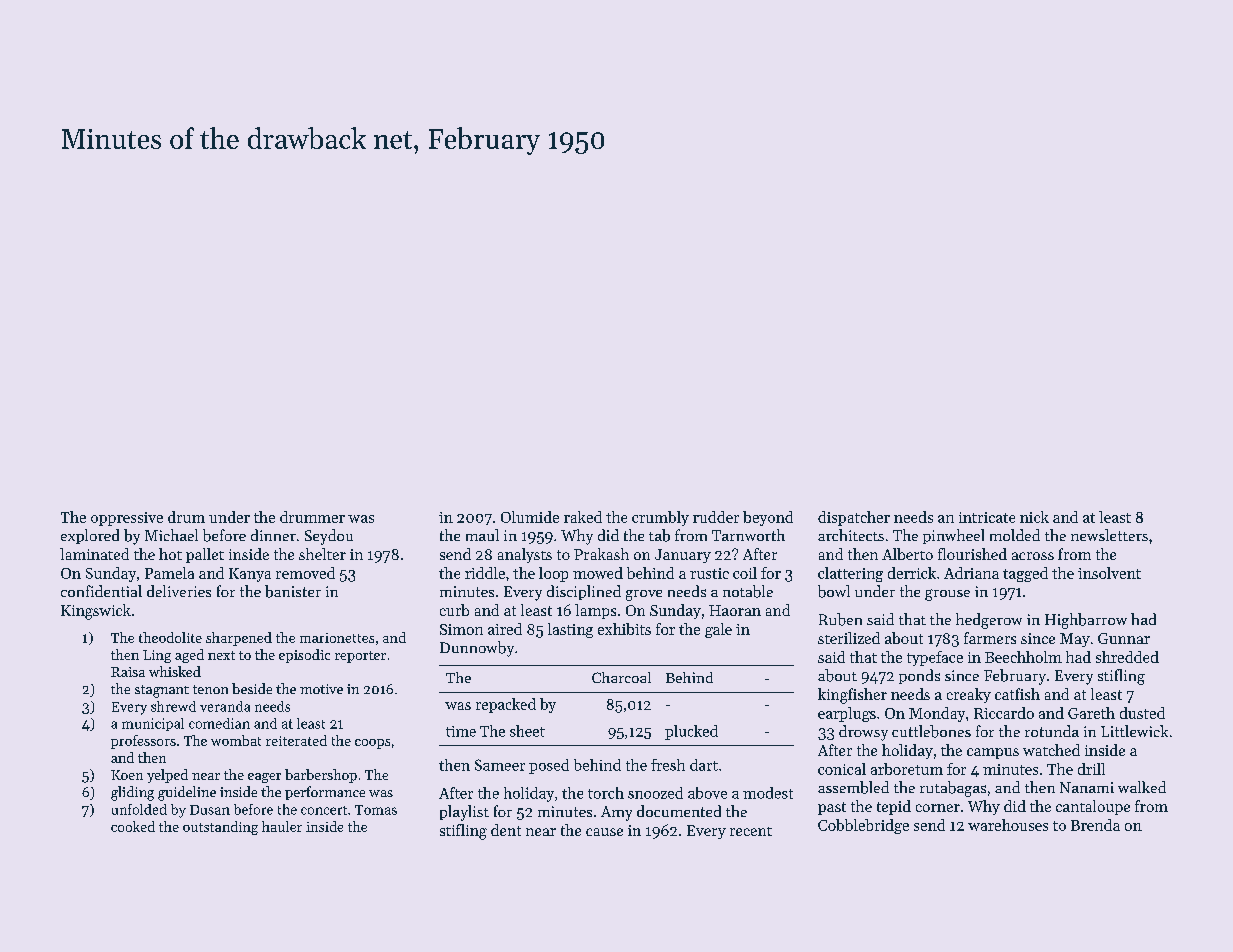 Image resolution: width=1233 pixels, height=952 pixels. I want to click on walked, so click(1142, 787).
